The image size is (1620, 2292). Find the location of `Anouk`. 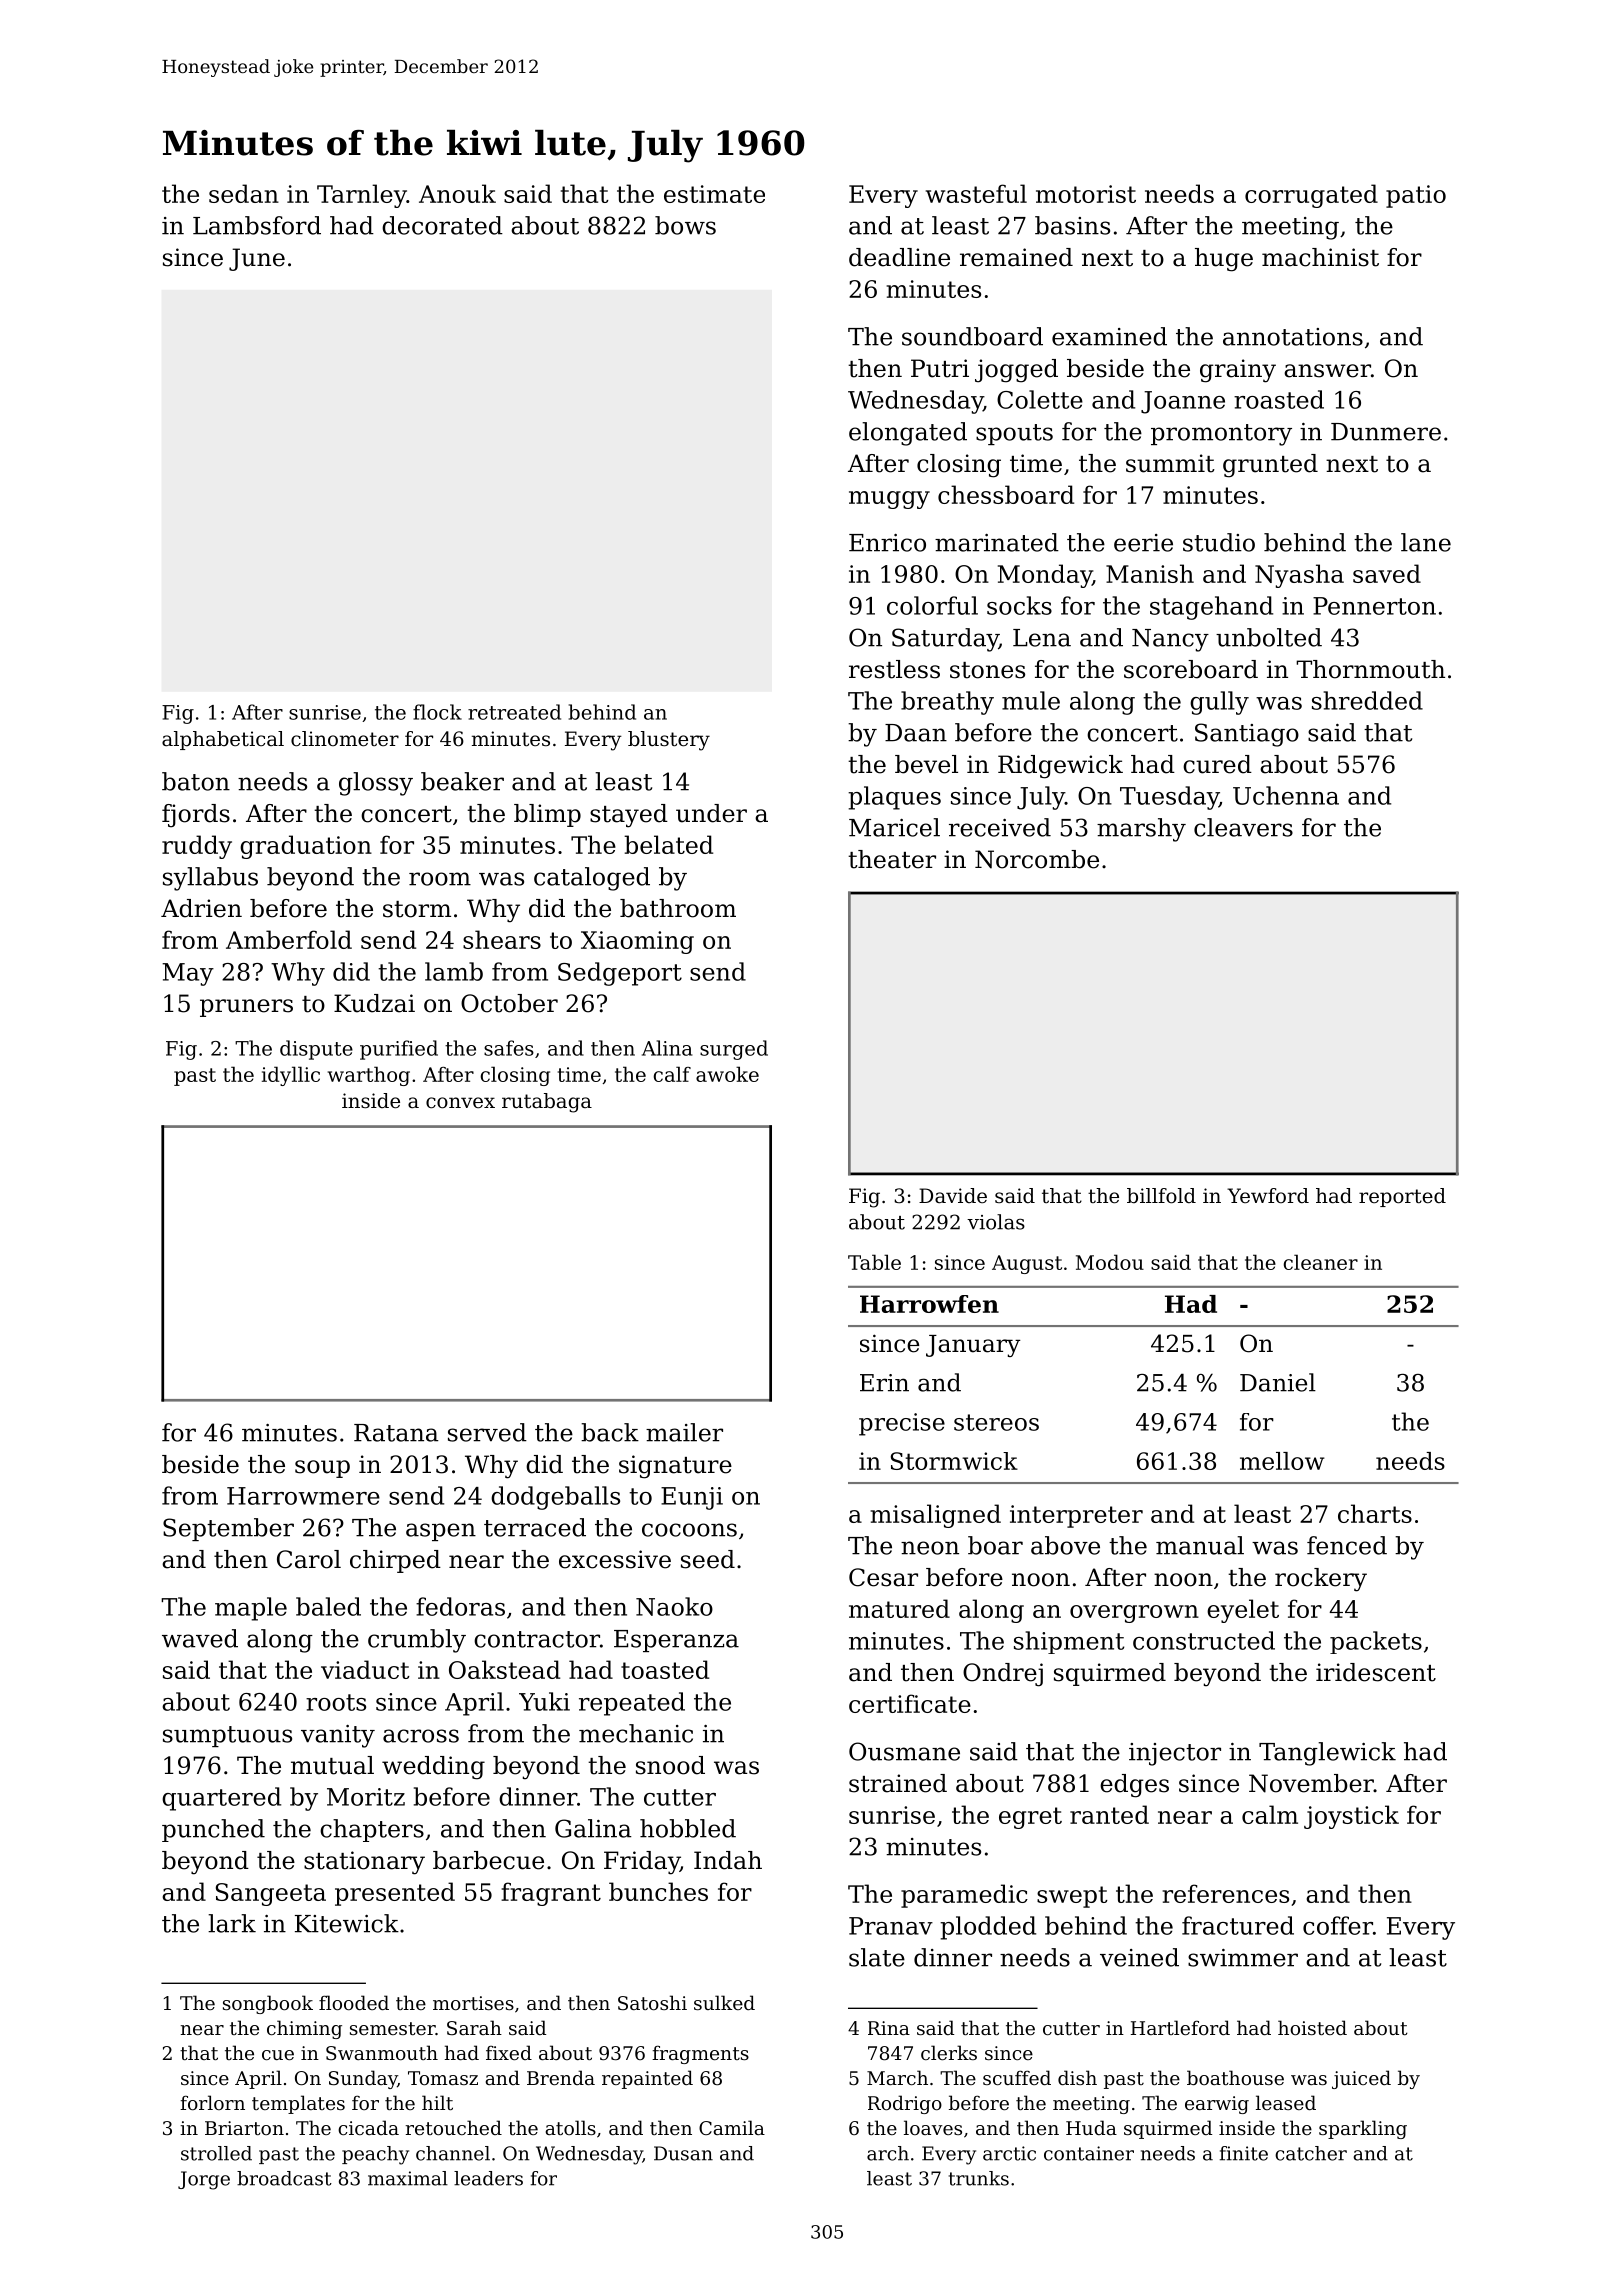

Anouk is located at coordinates (457, 193).
